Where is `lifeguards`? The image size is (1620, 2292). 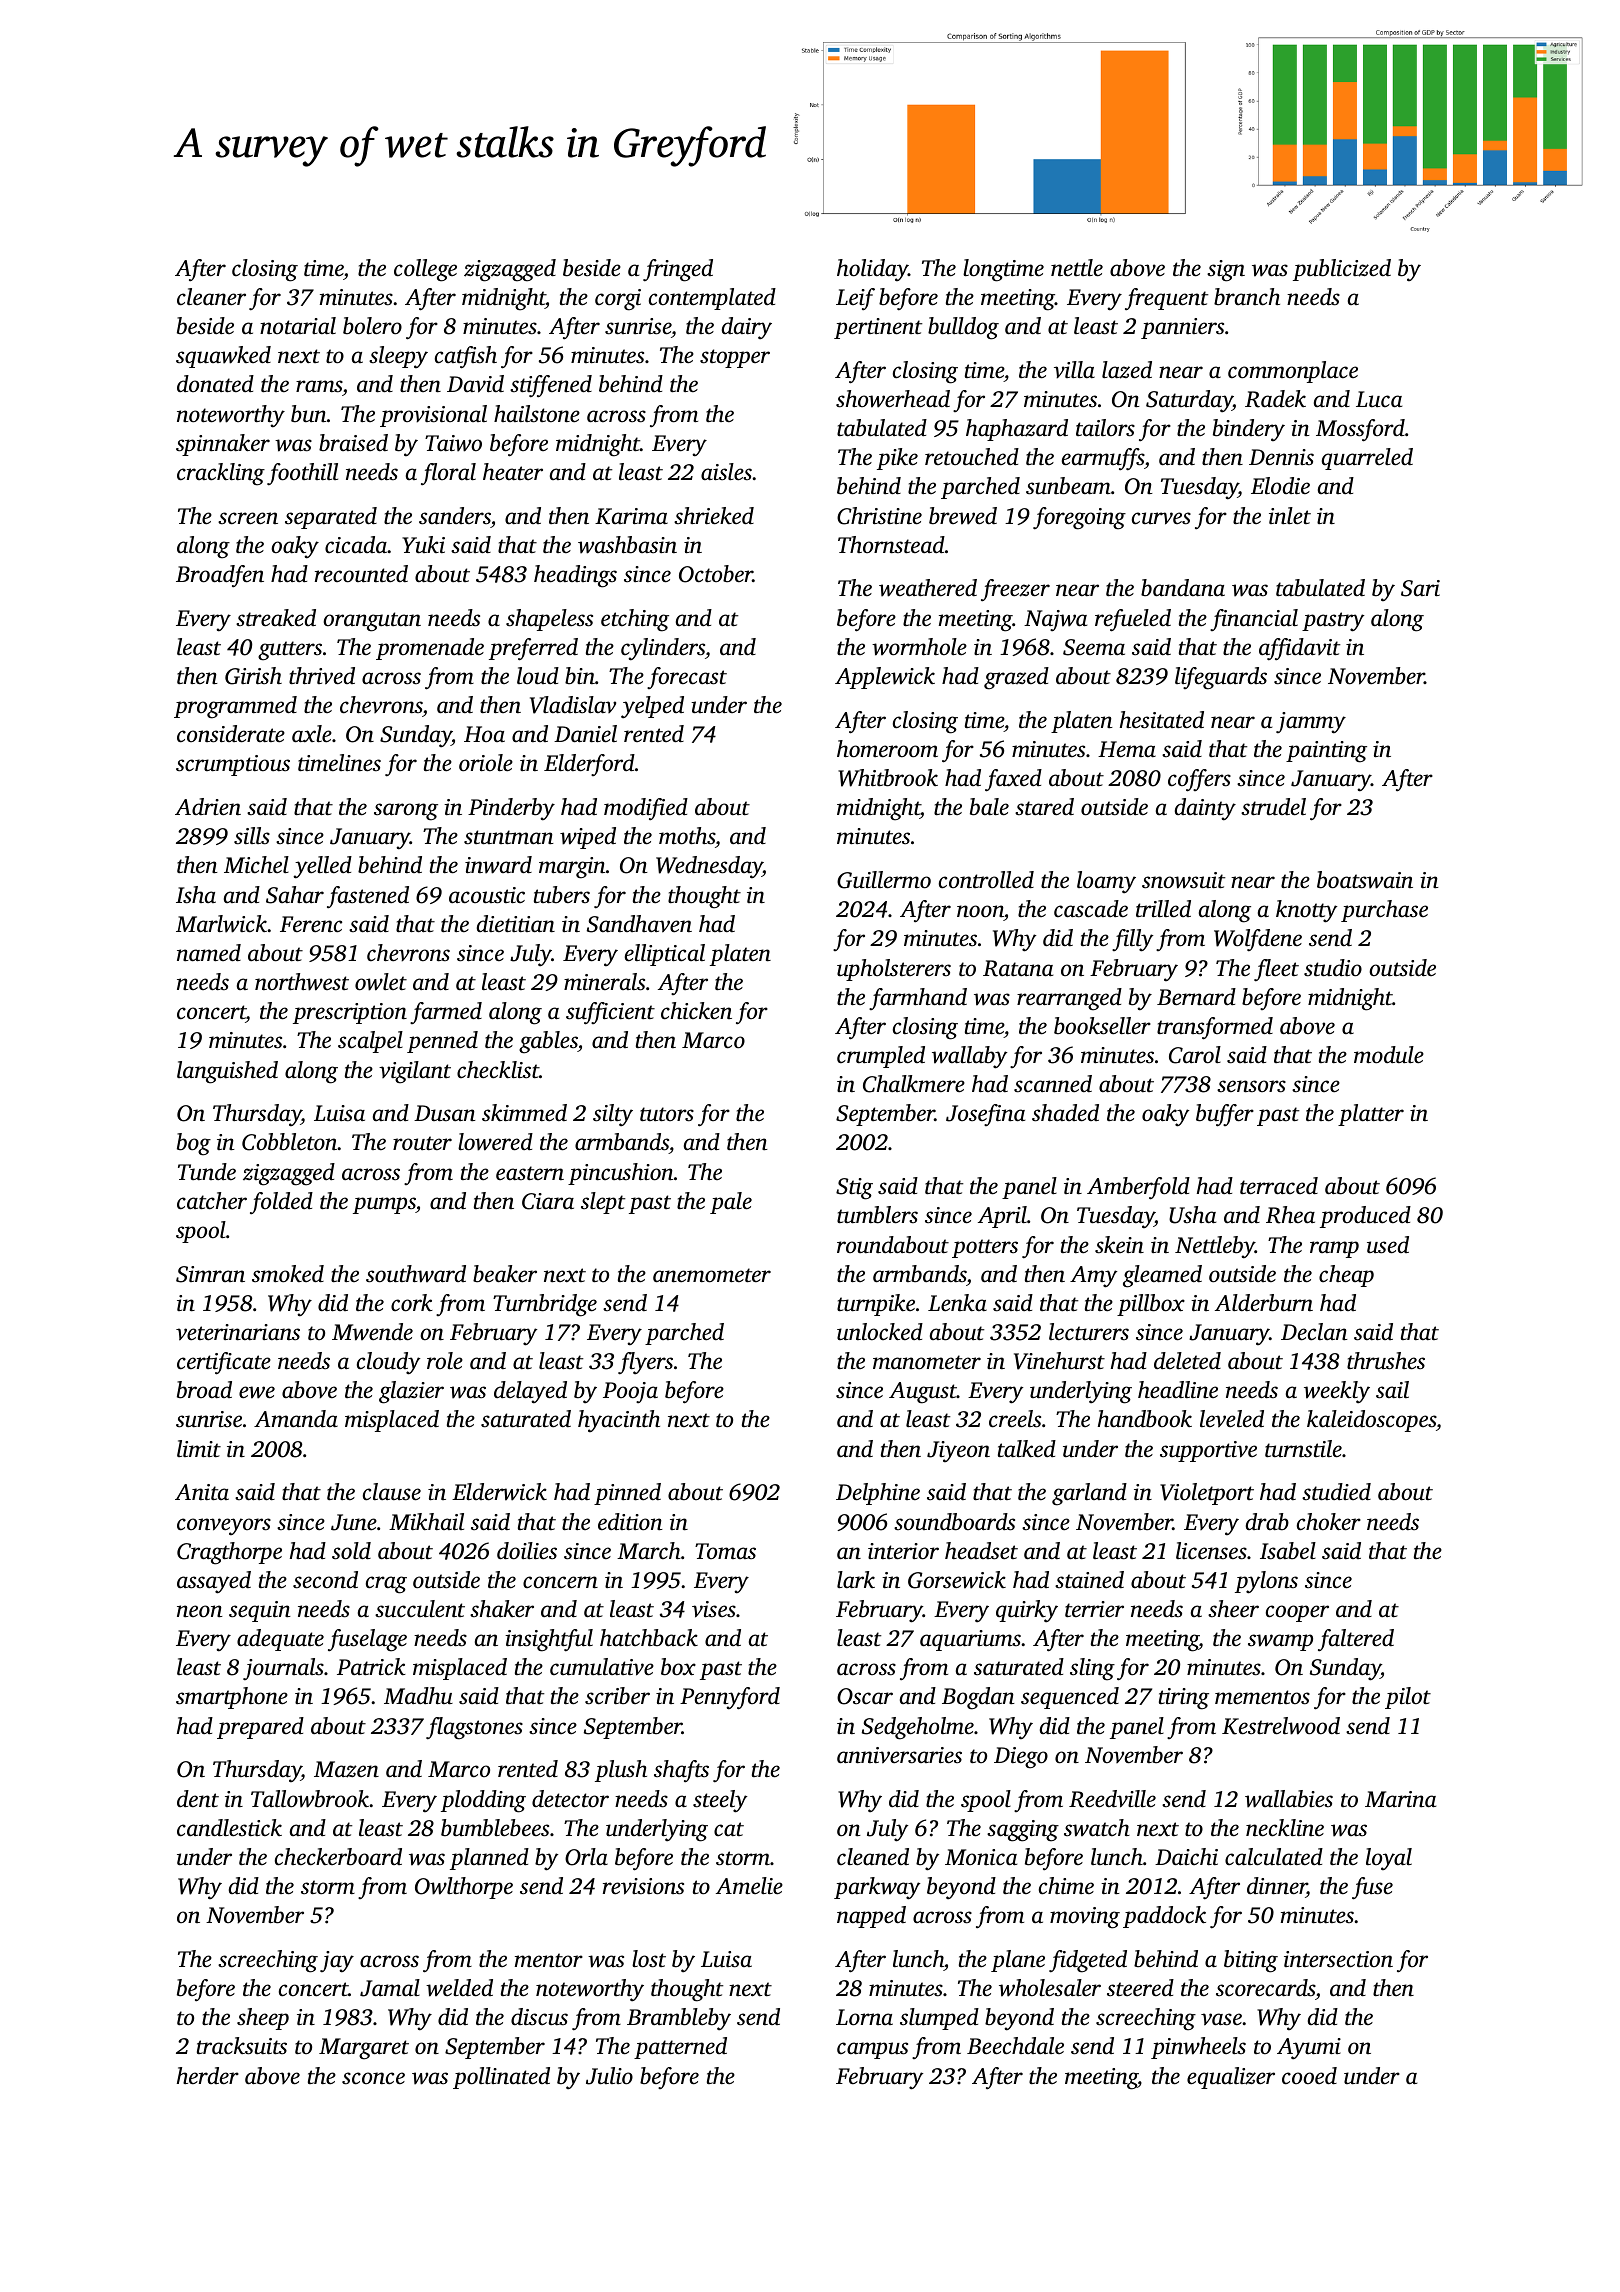 lifeguards is located at coordinates (1221, 678).
